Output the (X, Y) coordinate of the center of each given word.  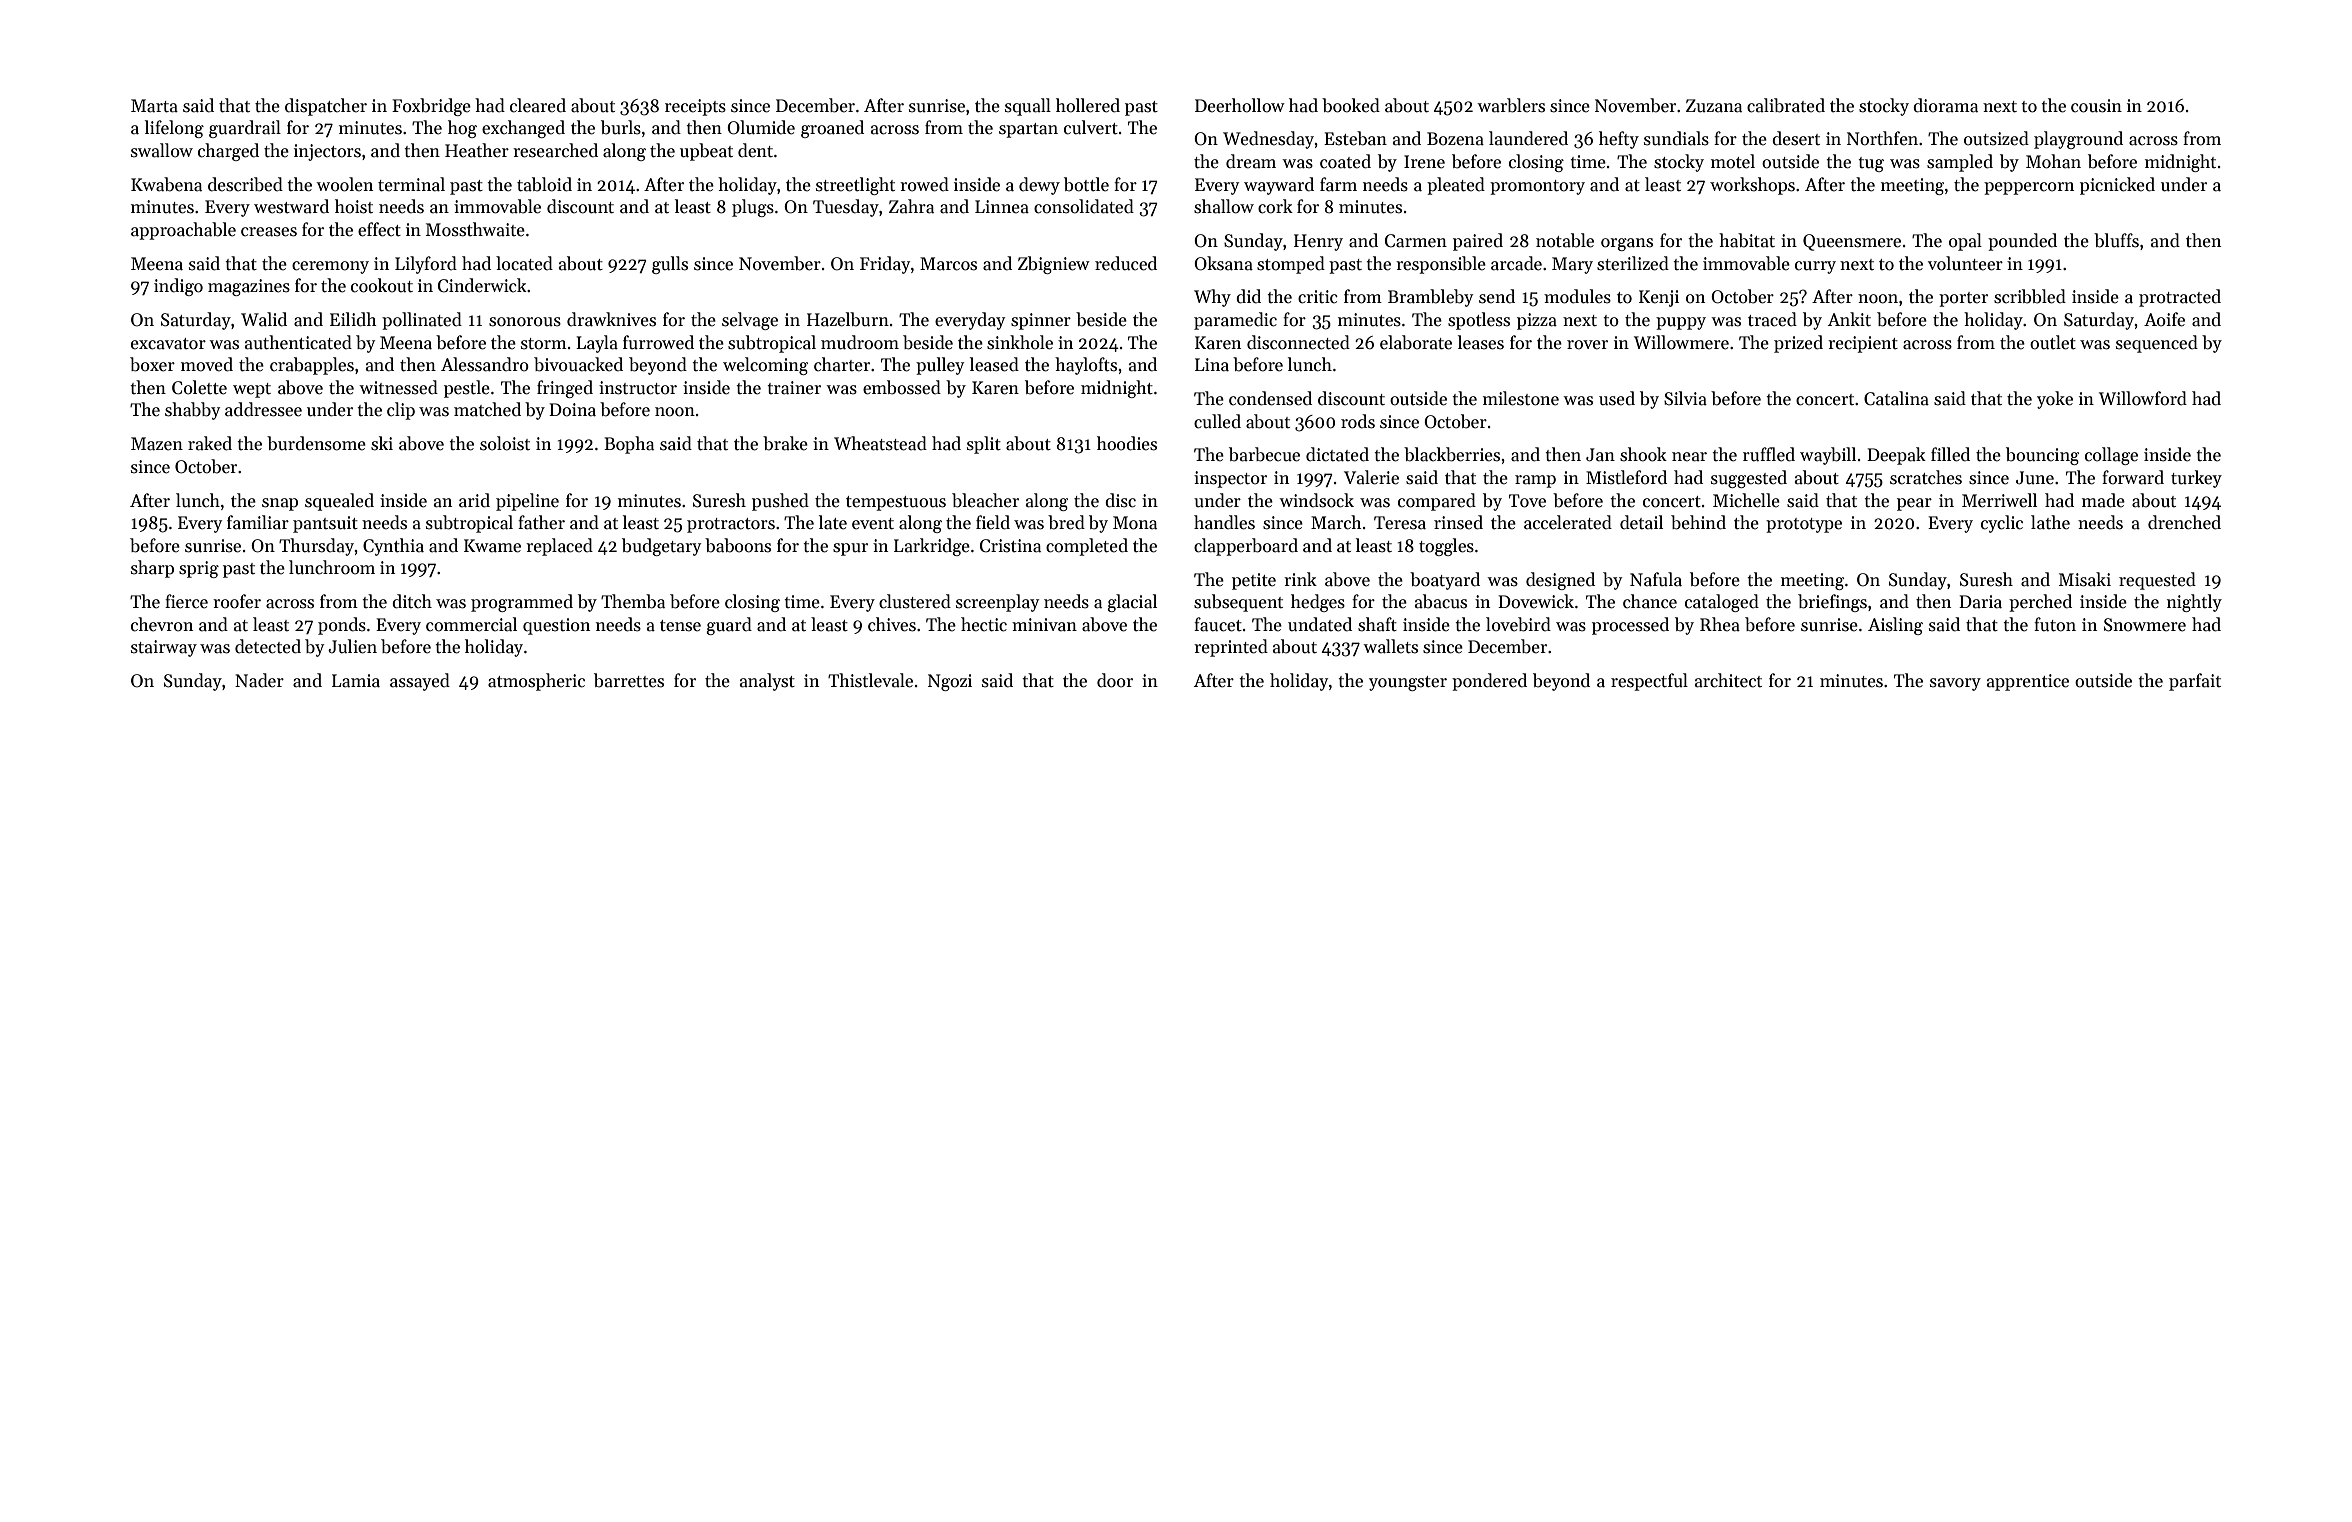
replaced (559, 547)
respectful (1649, 682)
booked (1351, 105)
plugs (753, 208)
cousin (2096, 106)
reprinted (1231, 648)
